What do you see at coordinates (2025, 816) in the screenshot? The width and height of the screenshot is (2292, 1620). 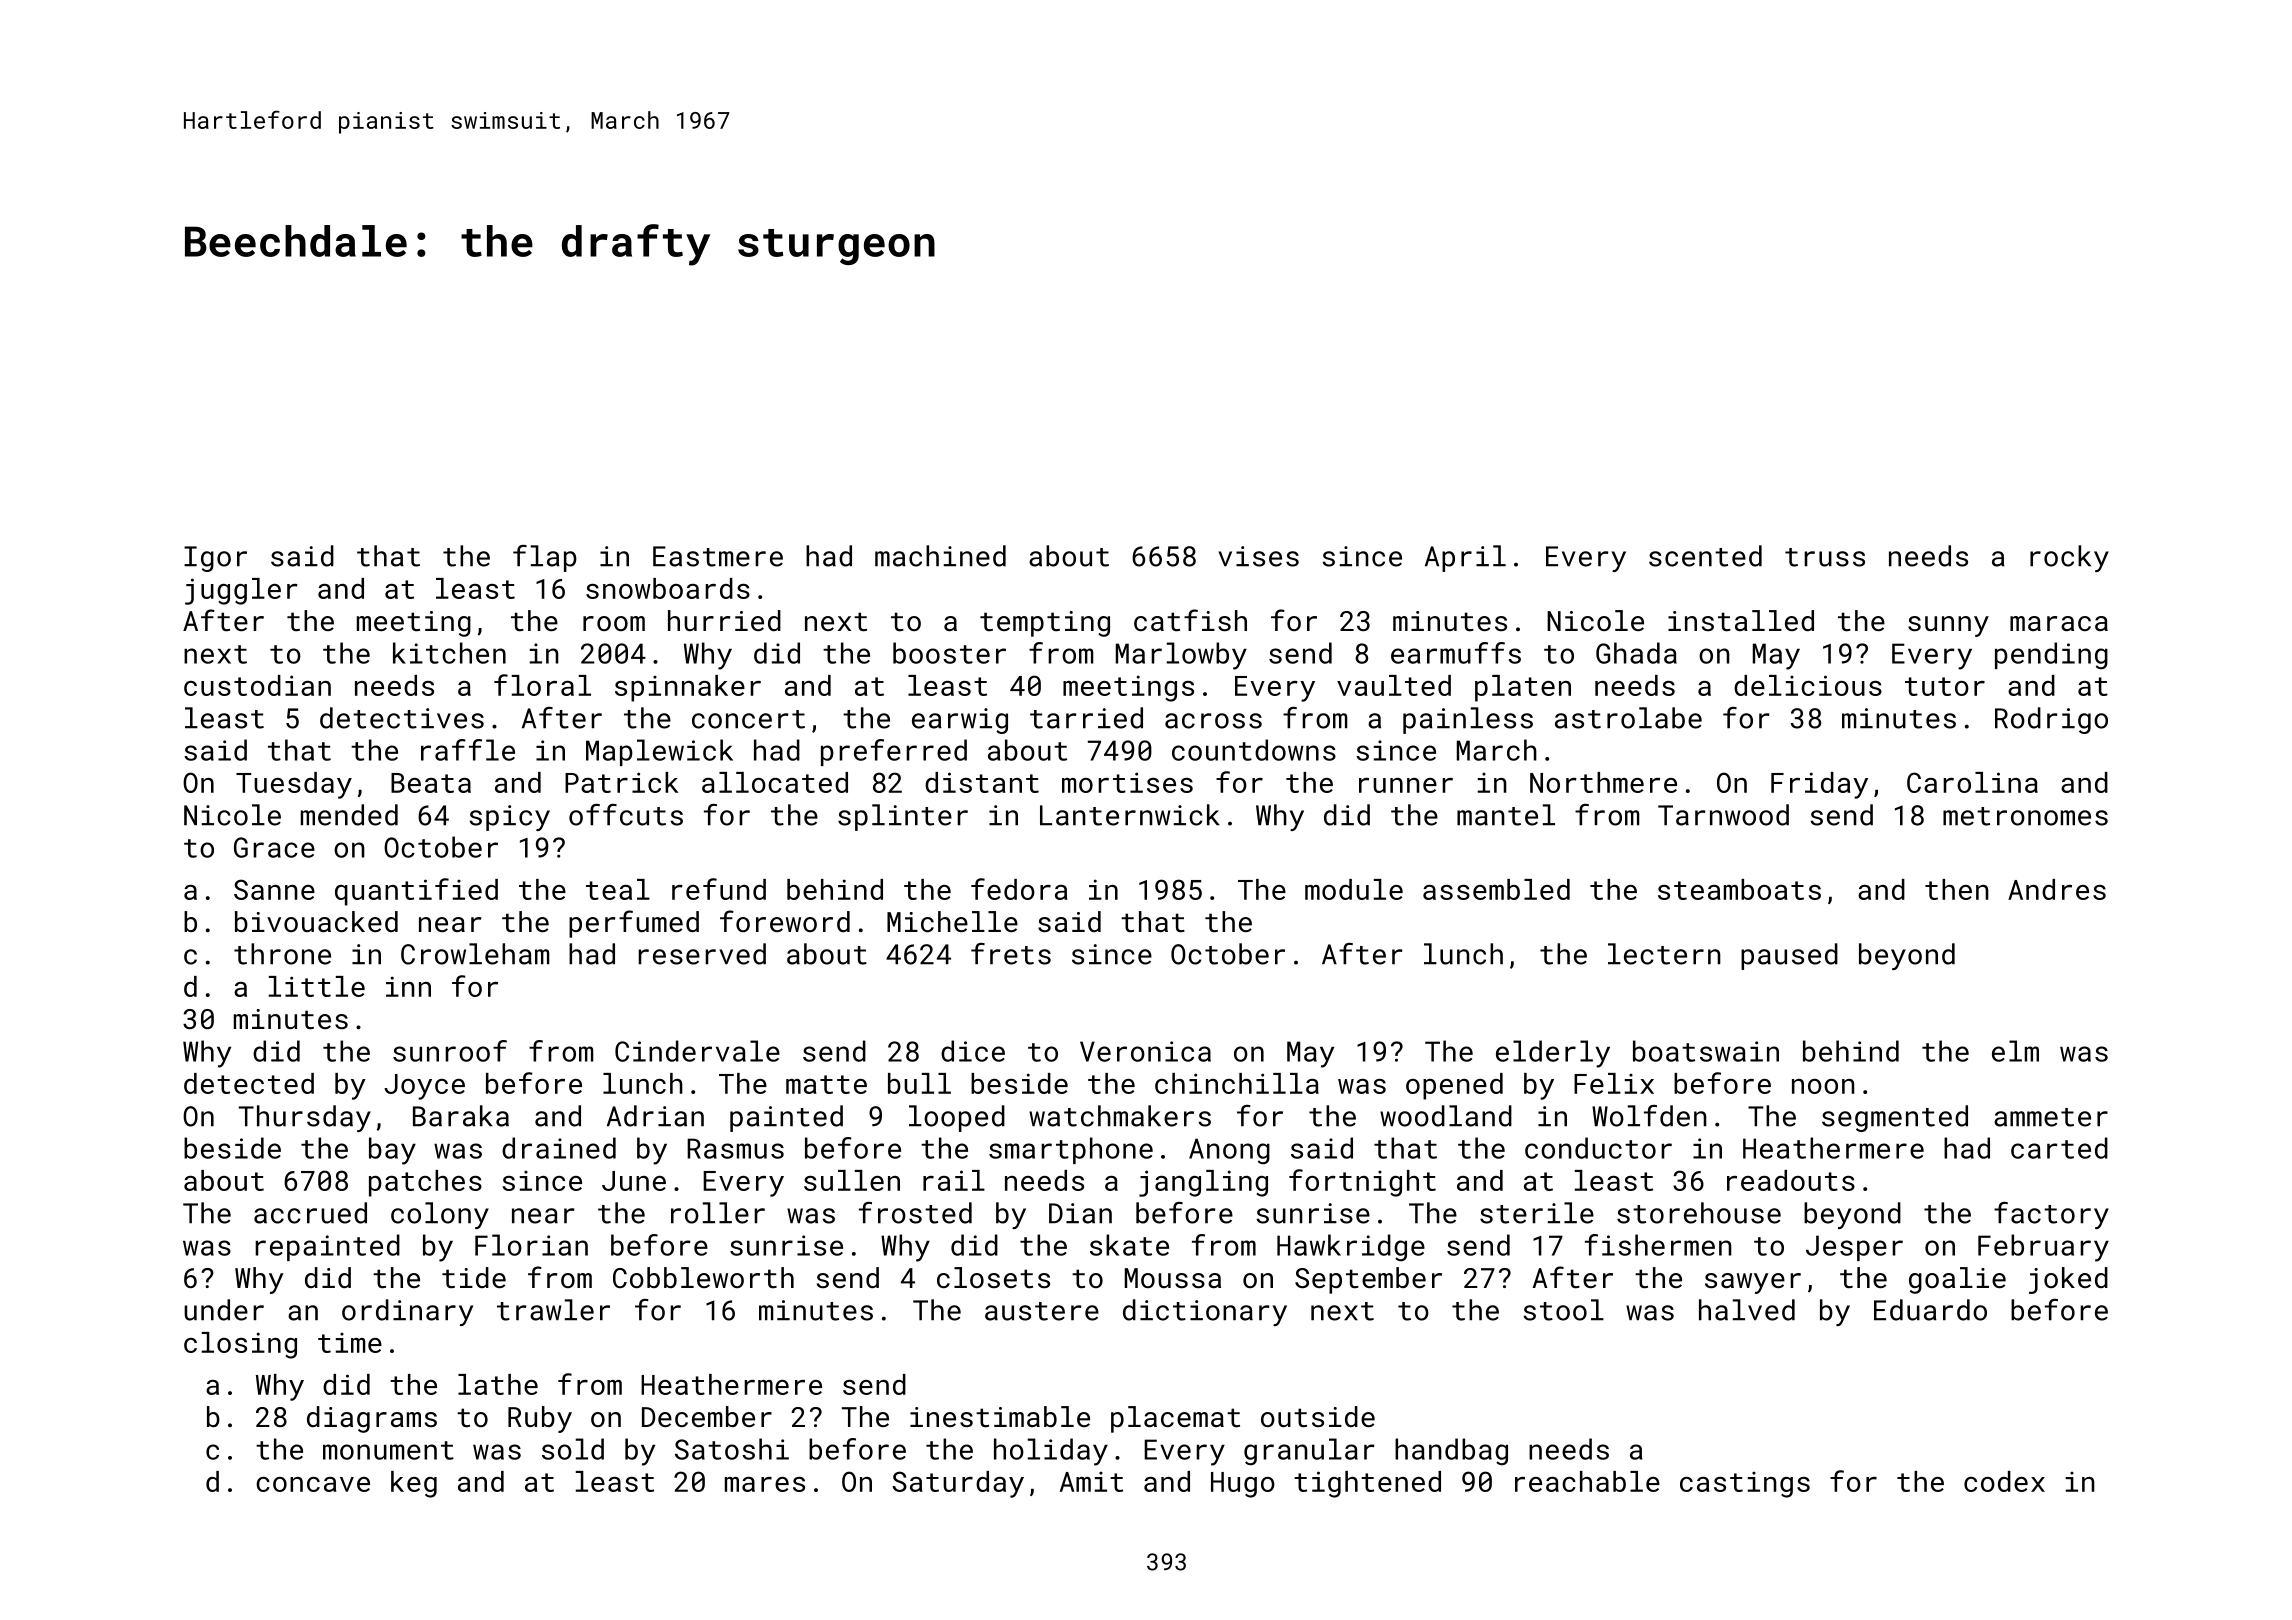 I see `metronomes` at bounding box center [2025, 816].
